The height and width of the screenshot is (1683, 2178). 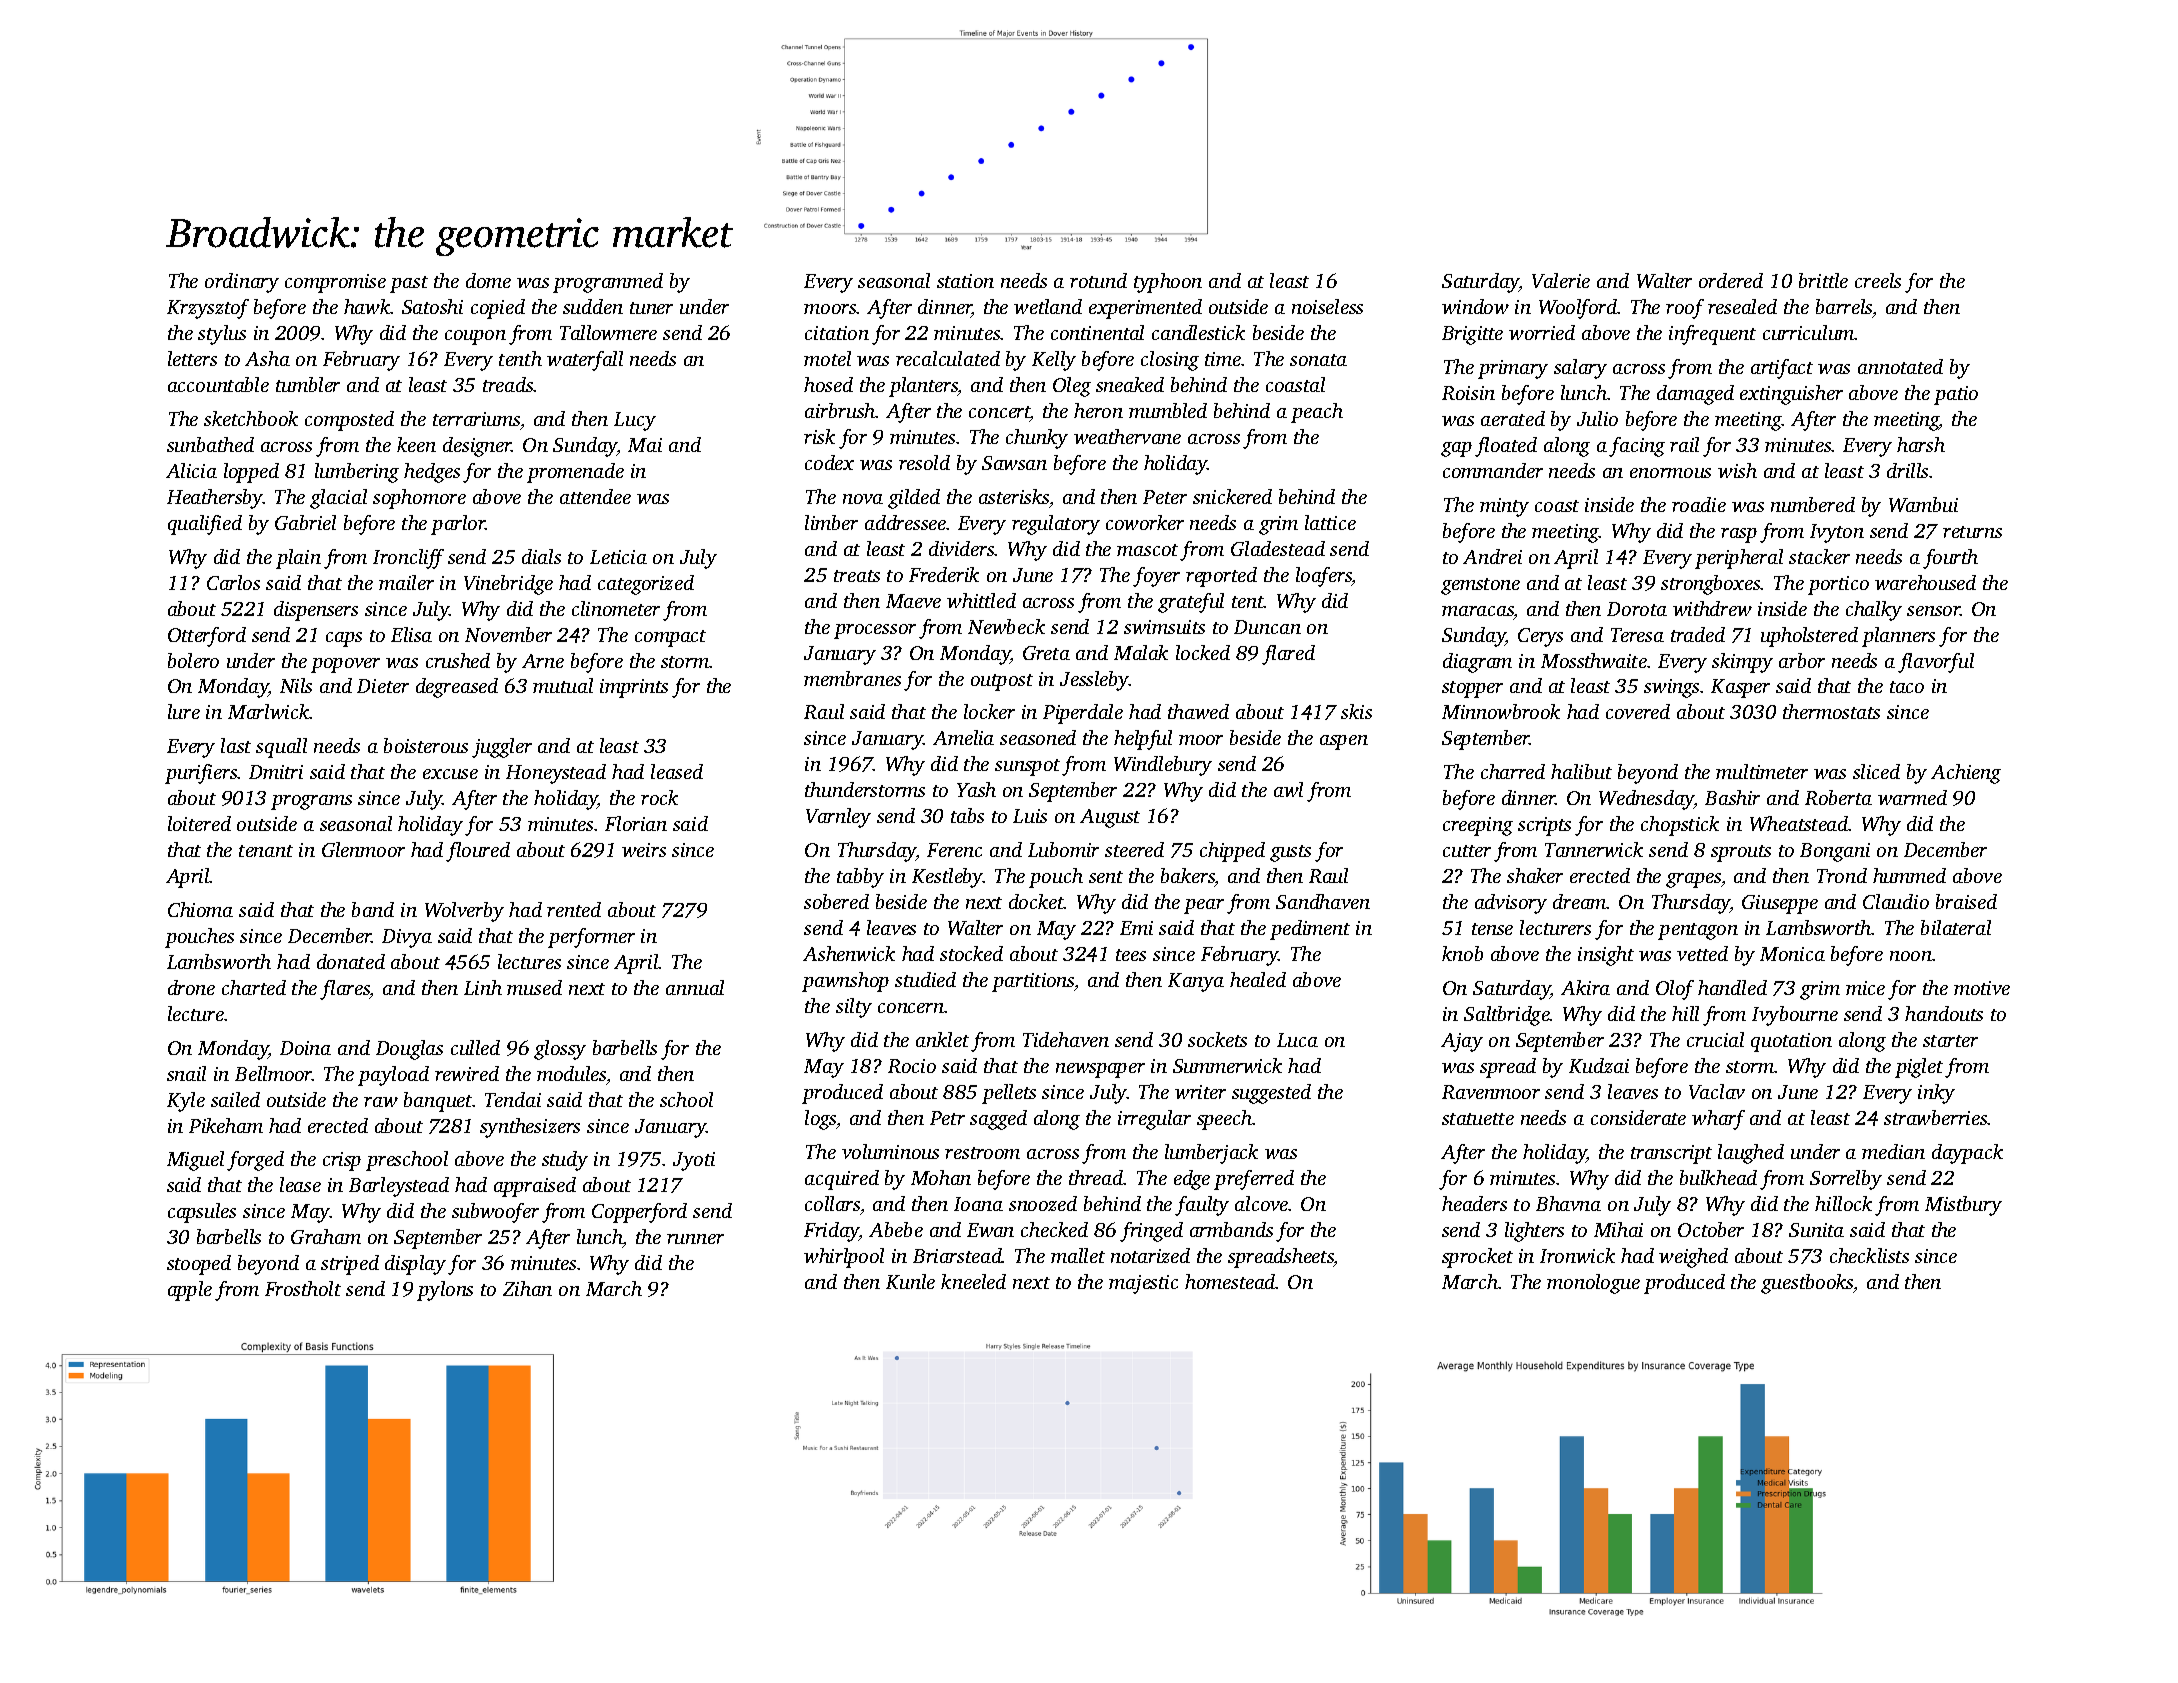 I want to click on guestbooks, so click(x=1807, y=1284).
